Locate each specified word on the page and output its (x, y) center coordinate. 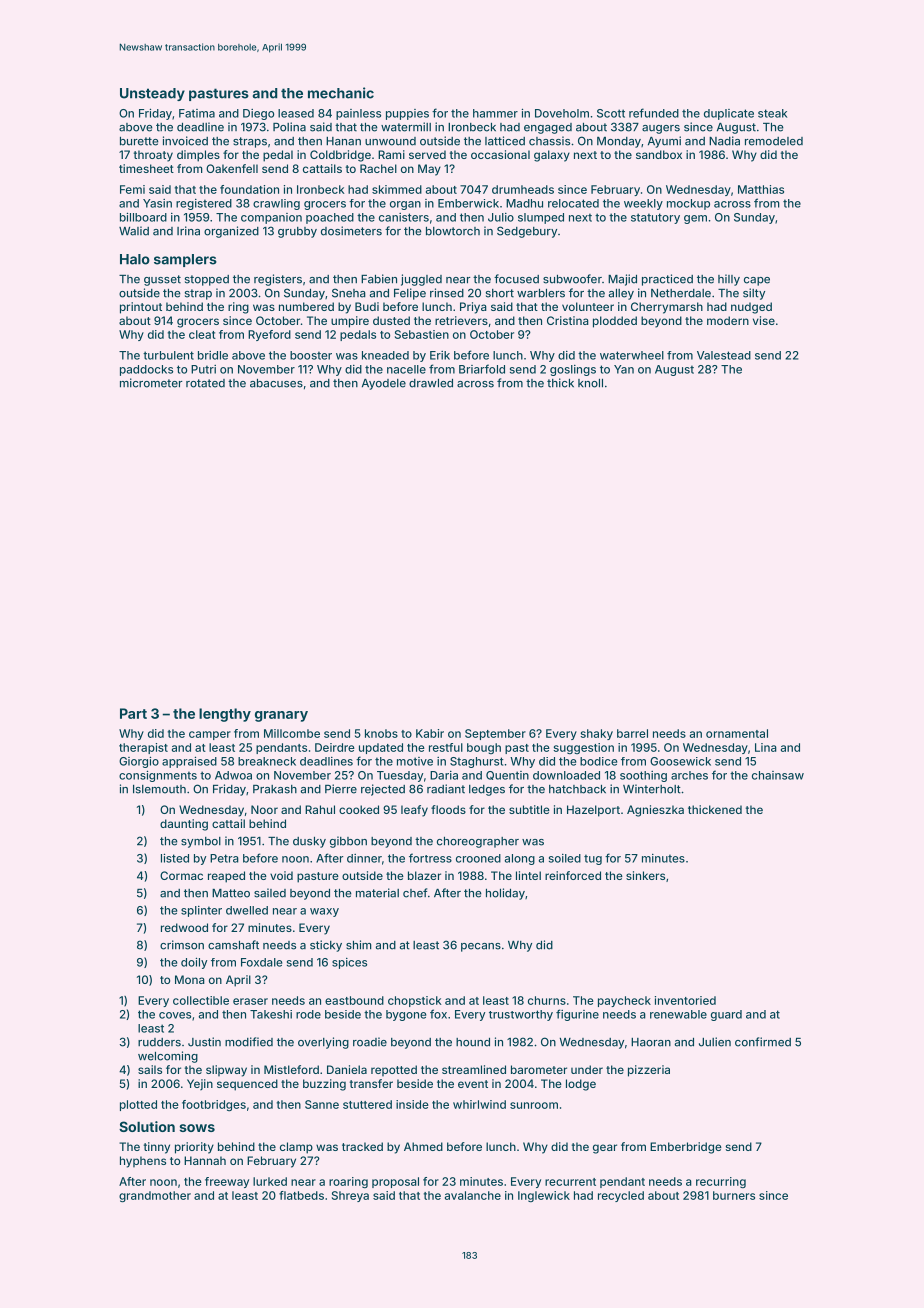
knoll (590, 383)
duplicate (729, 114)
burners (734, 1195)
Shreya (350, 1196)
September (495, 734)
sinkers (645, 875)
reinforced (573, 875)
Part (133, 713)
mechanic (341, 93)
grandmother (155, 1196)
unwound (390, 141)
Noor (264, 809)
